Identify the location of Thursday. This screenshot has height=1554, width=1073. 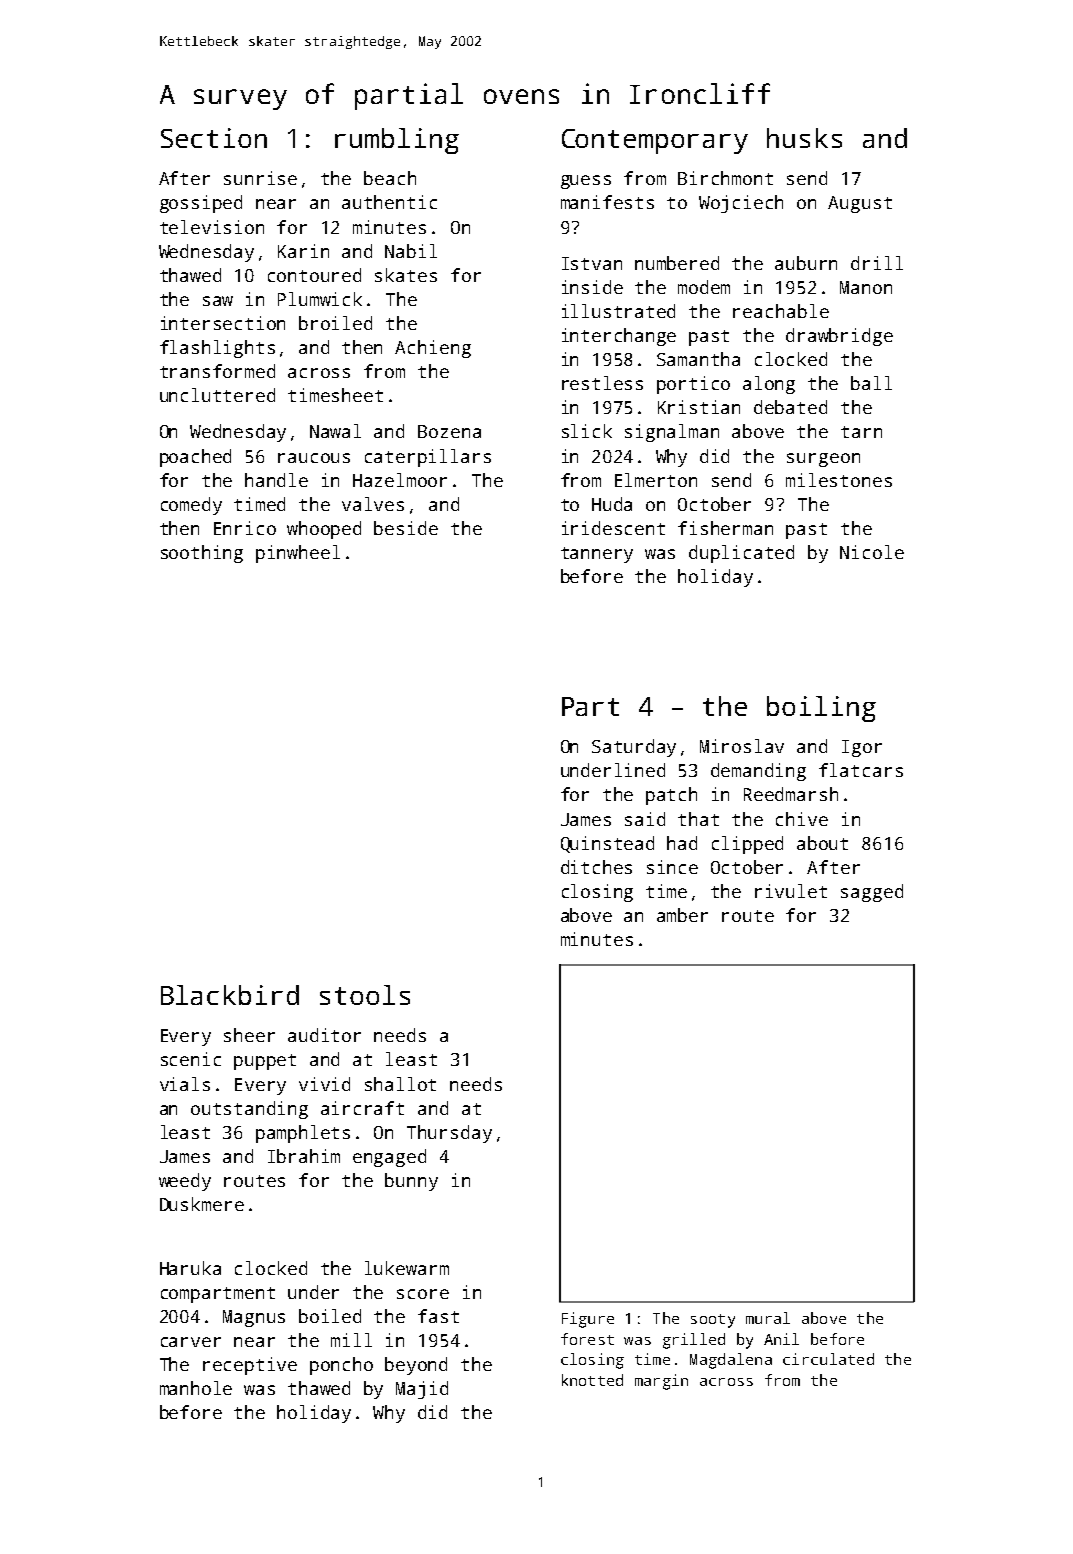
(449, 1134).
